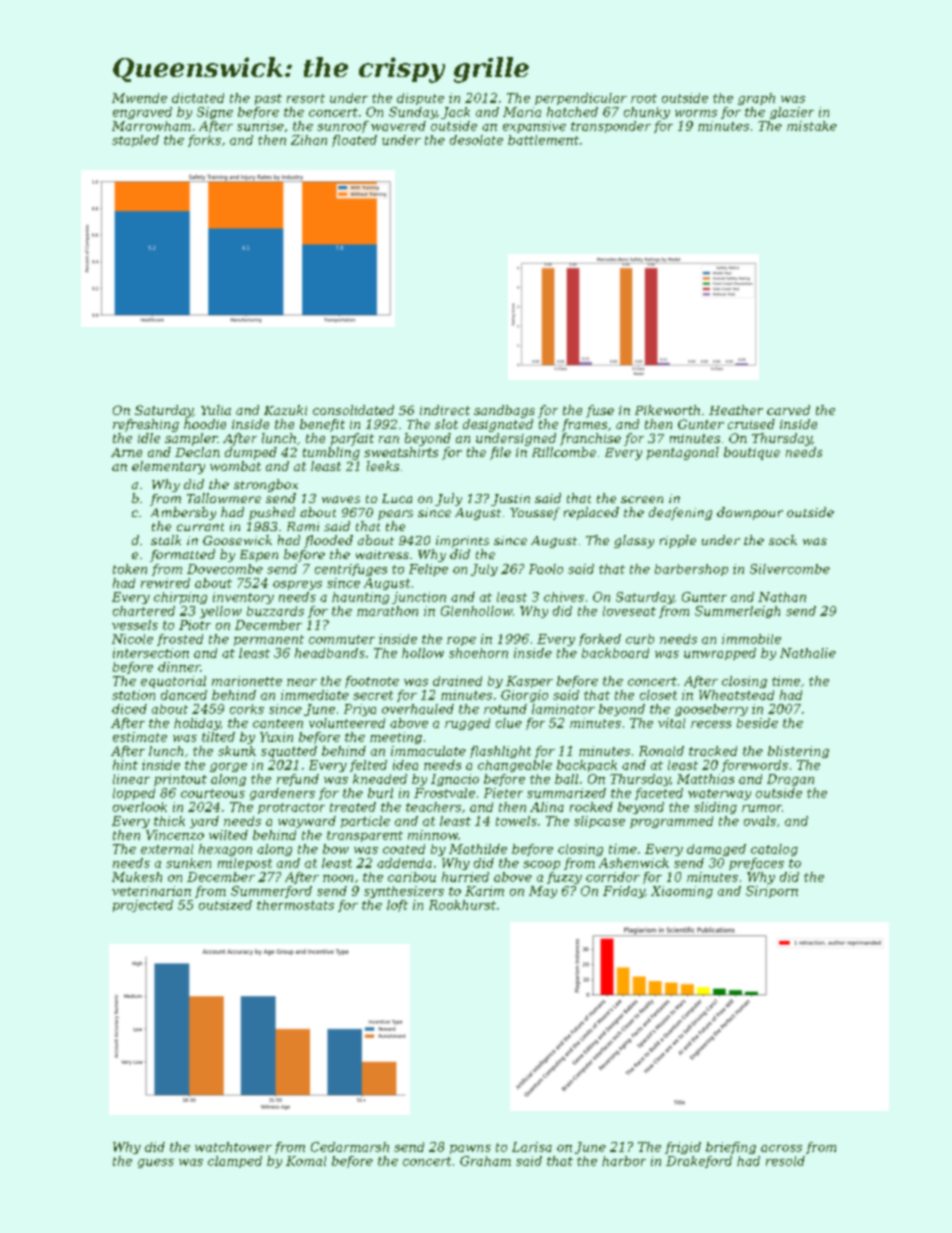 The height and width of the screenshot is (1233, 952). I want to click on guess, so click(156, 1163).
